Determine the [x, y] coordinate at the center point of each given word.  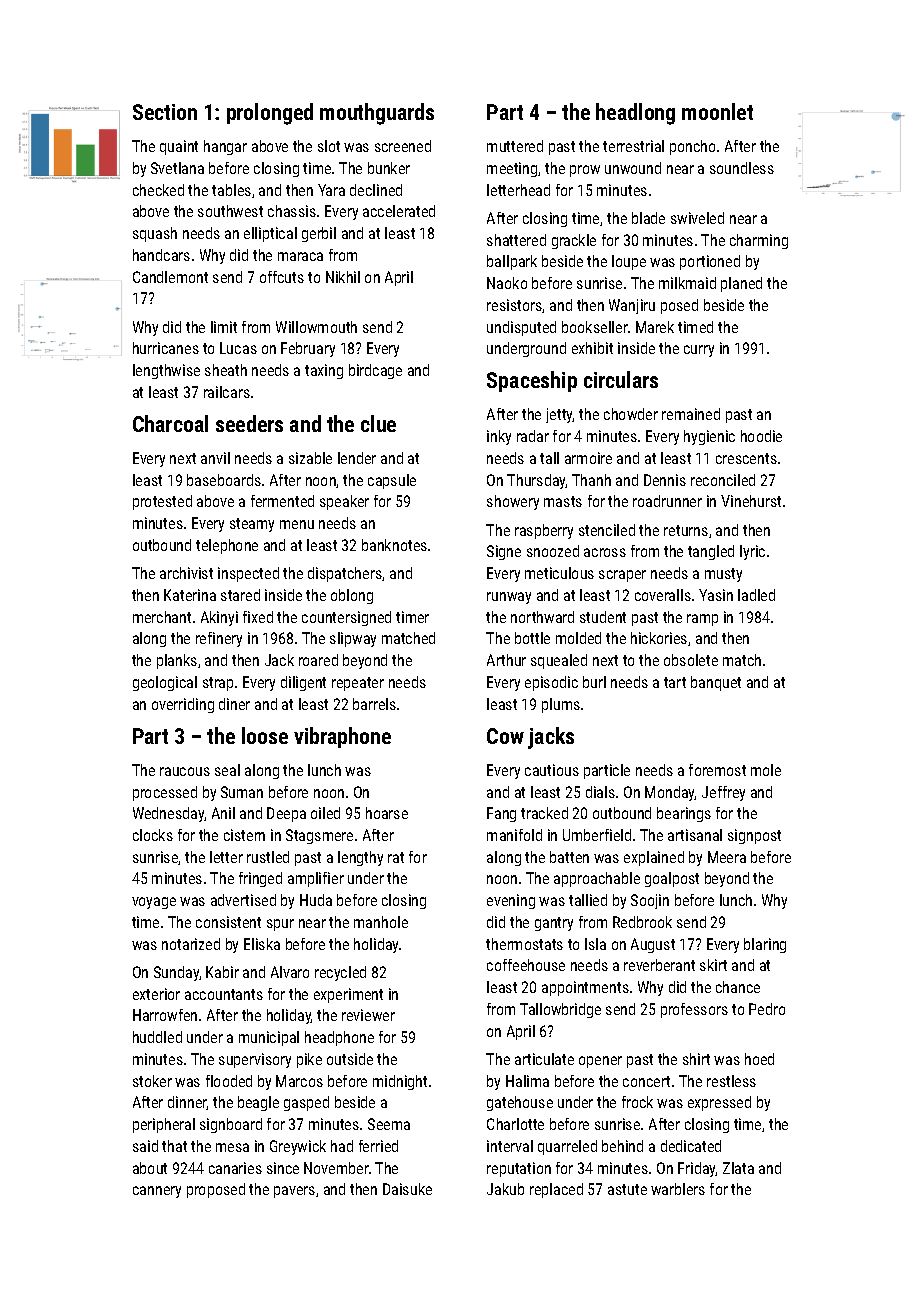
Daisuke [407, 1189]
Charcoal [170, 423]
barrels [374, 704]
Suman [242, 792]
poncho [692, 147]
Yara [331, 190]
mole [766, 770]
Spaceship [532, 381]
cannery [157, 1192]
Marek [655, 327]
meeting [512, 169]
